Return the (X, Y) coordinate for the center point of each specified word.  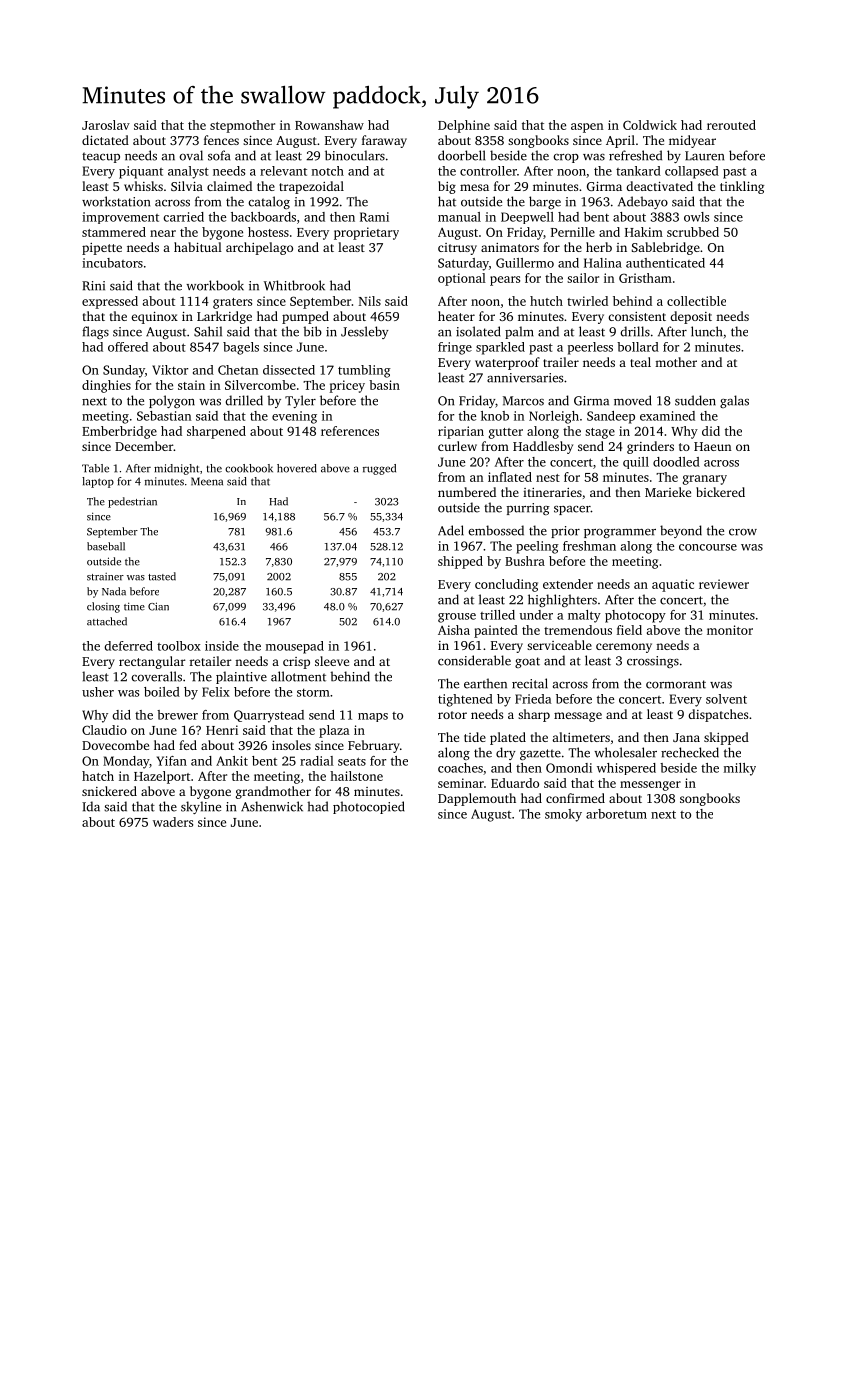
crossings (653, 662)
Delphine (464, 126)
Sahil (208, 331)
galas (734, 401)
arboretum (616, 814)
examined (667, 416)
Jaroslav (106, 125)
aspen (587, 128)
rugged (379, 469)
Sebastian (164, 416)
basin (384, 385)
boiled (162, 692)
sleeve (332, 661)
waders (173, 822)
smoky (563, 815)
